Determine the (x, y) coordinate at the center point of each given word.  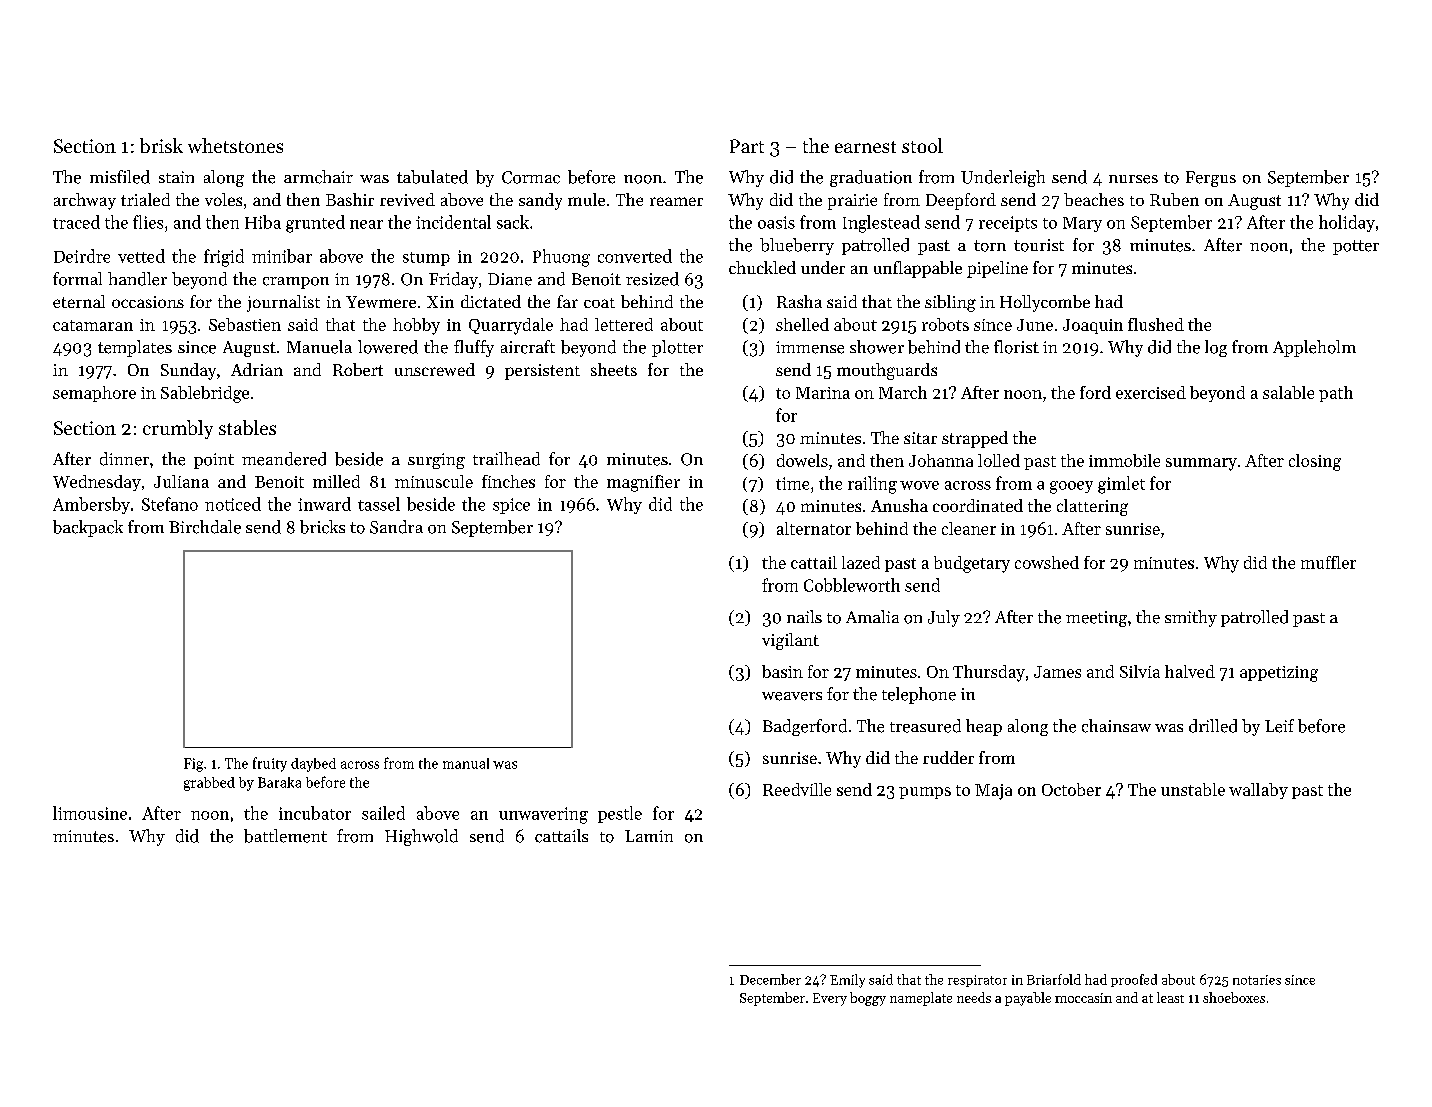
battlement (285, 836)
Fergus (1211, 179)
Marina (823, 393)
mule (586, 199)
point (214, 461)
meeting (1096, 619)
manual (466, 763)
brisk (161, 145)
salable (1288, 392)
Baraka (279, 782)
